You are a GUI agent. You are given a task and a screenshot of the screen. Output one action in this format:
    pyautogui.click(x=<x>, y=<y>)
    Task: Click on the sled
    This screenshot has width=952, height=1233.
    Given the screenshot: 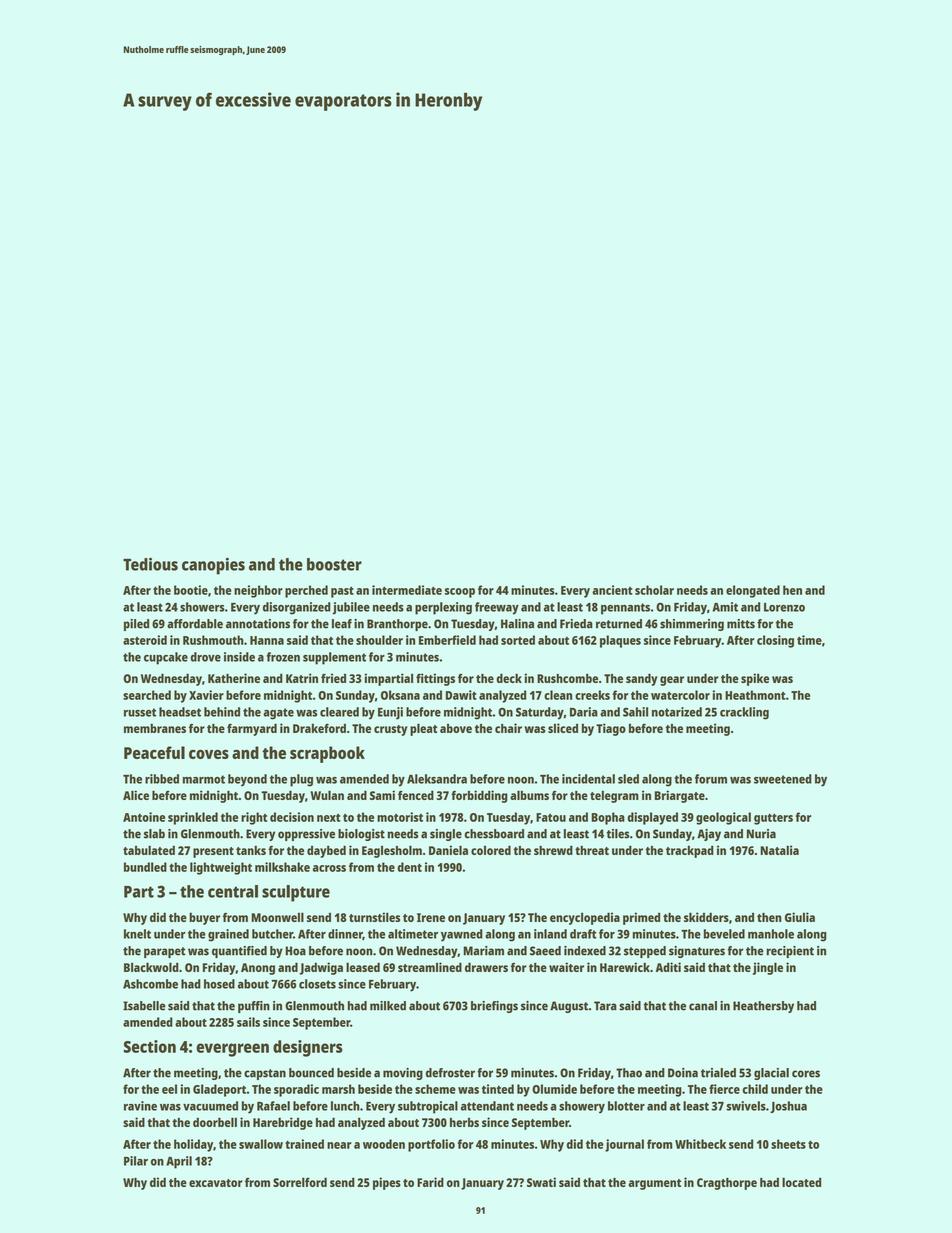 What is the action you would take?
    pyautogui.click(x=628, y=779)
